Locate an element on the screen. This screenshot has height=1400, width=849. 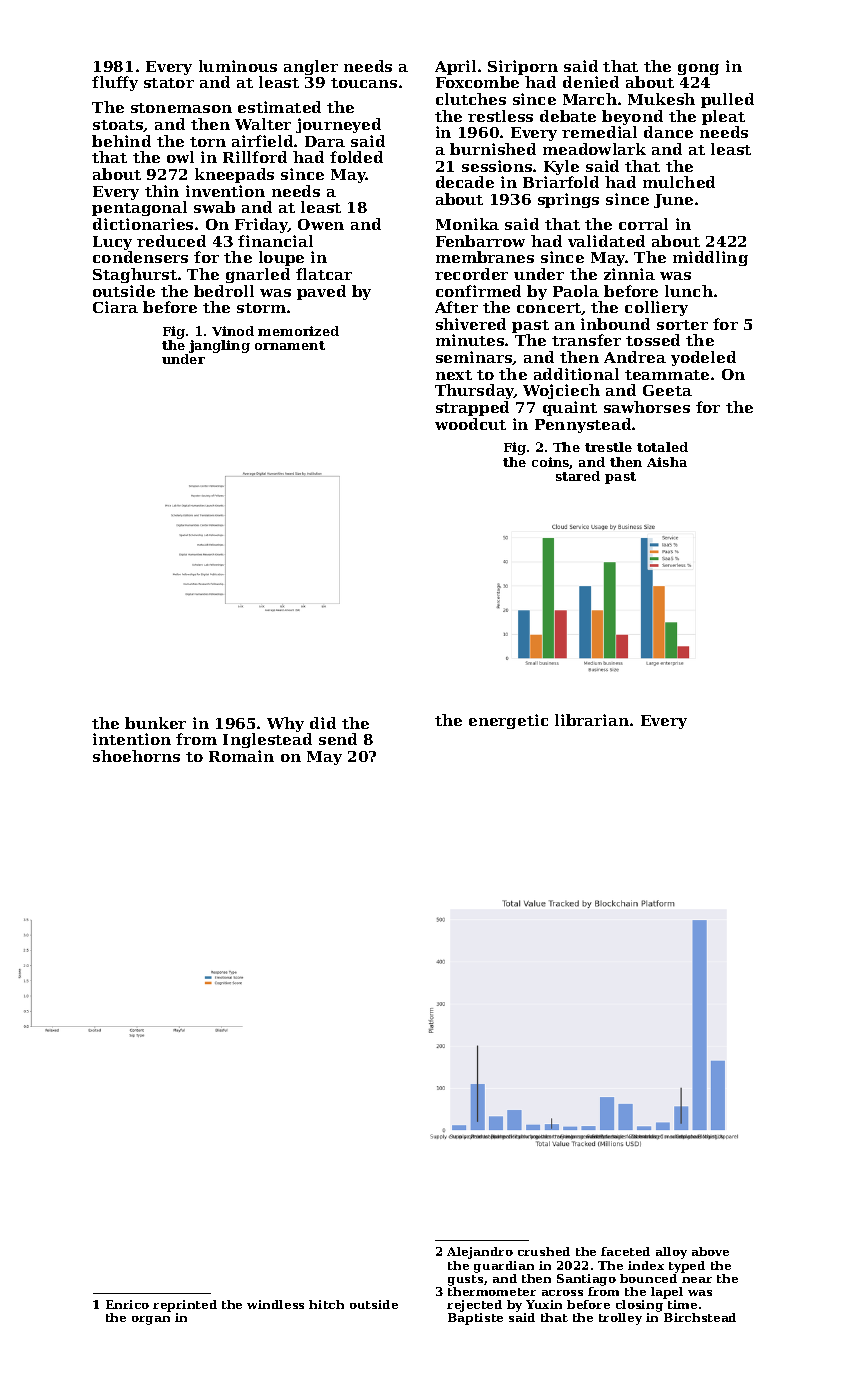
coins is located at coordinates (551, 463).
